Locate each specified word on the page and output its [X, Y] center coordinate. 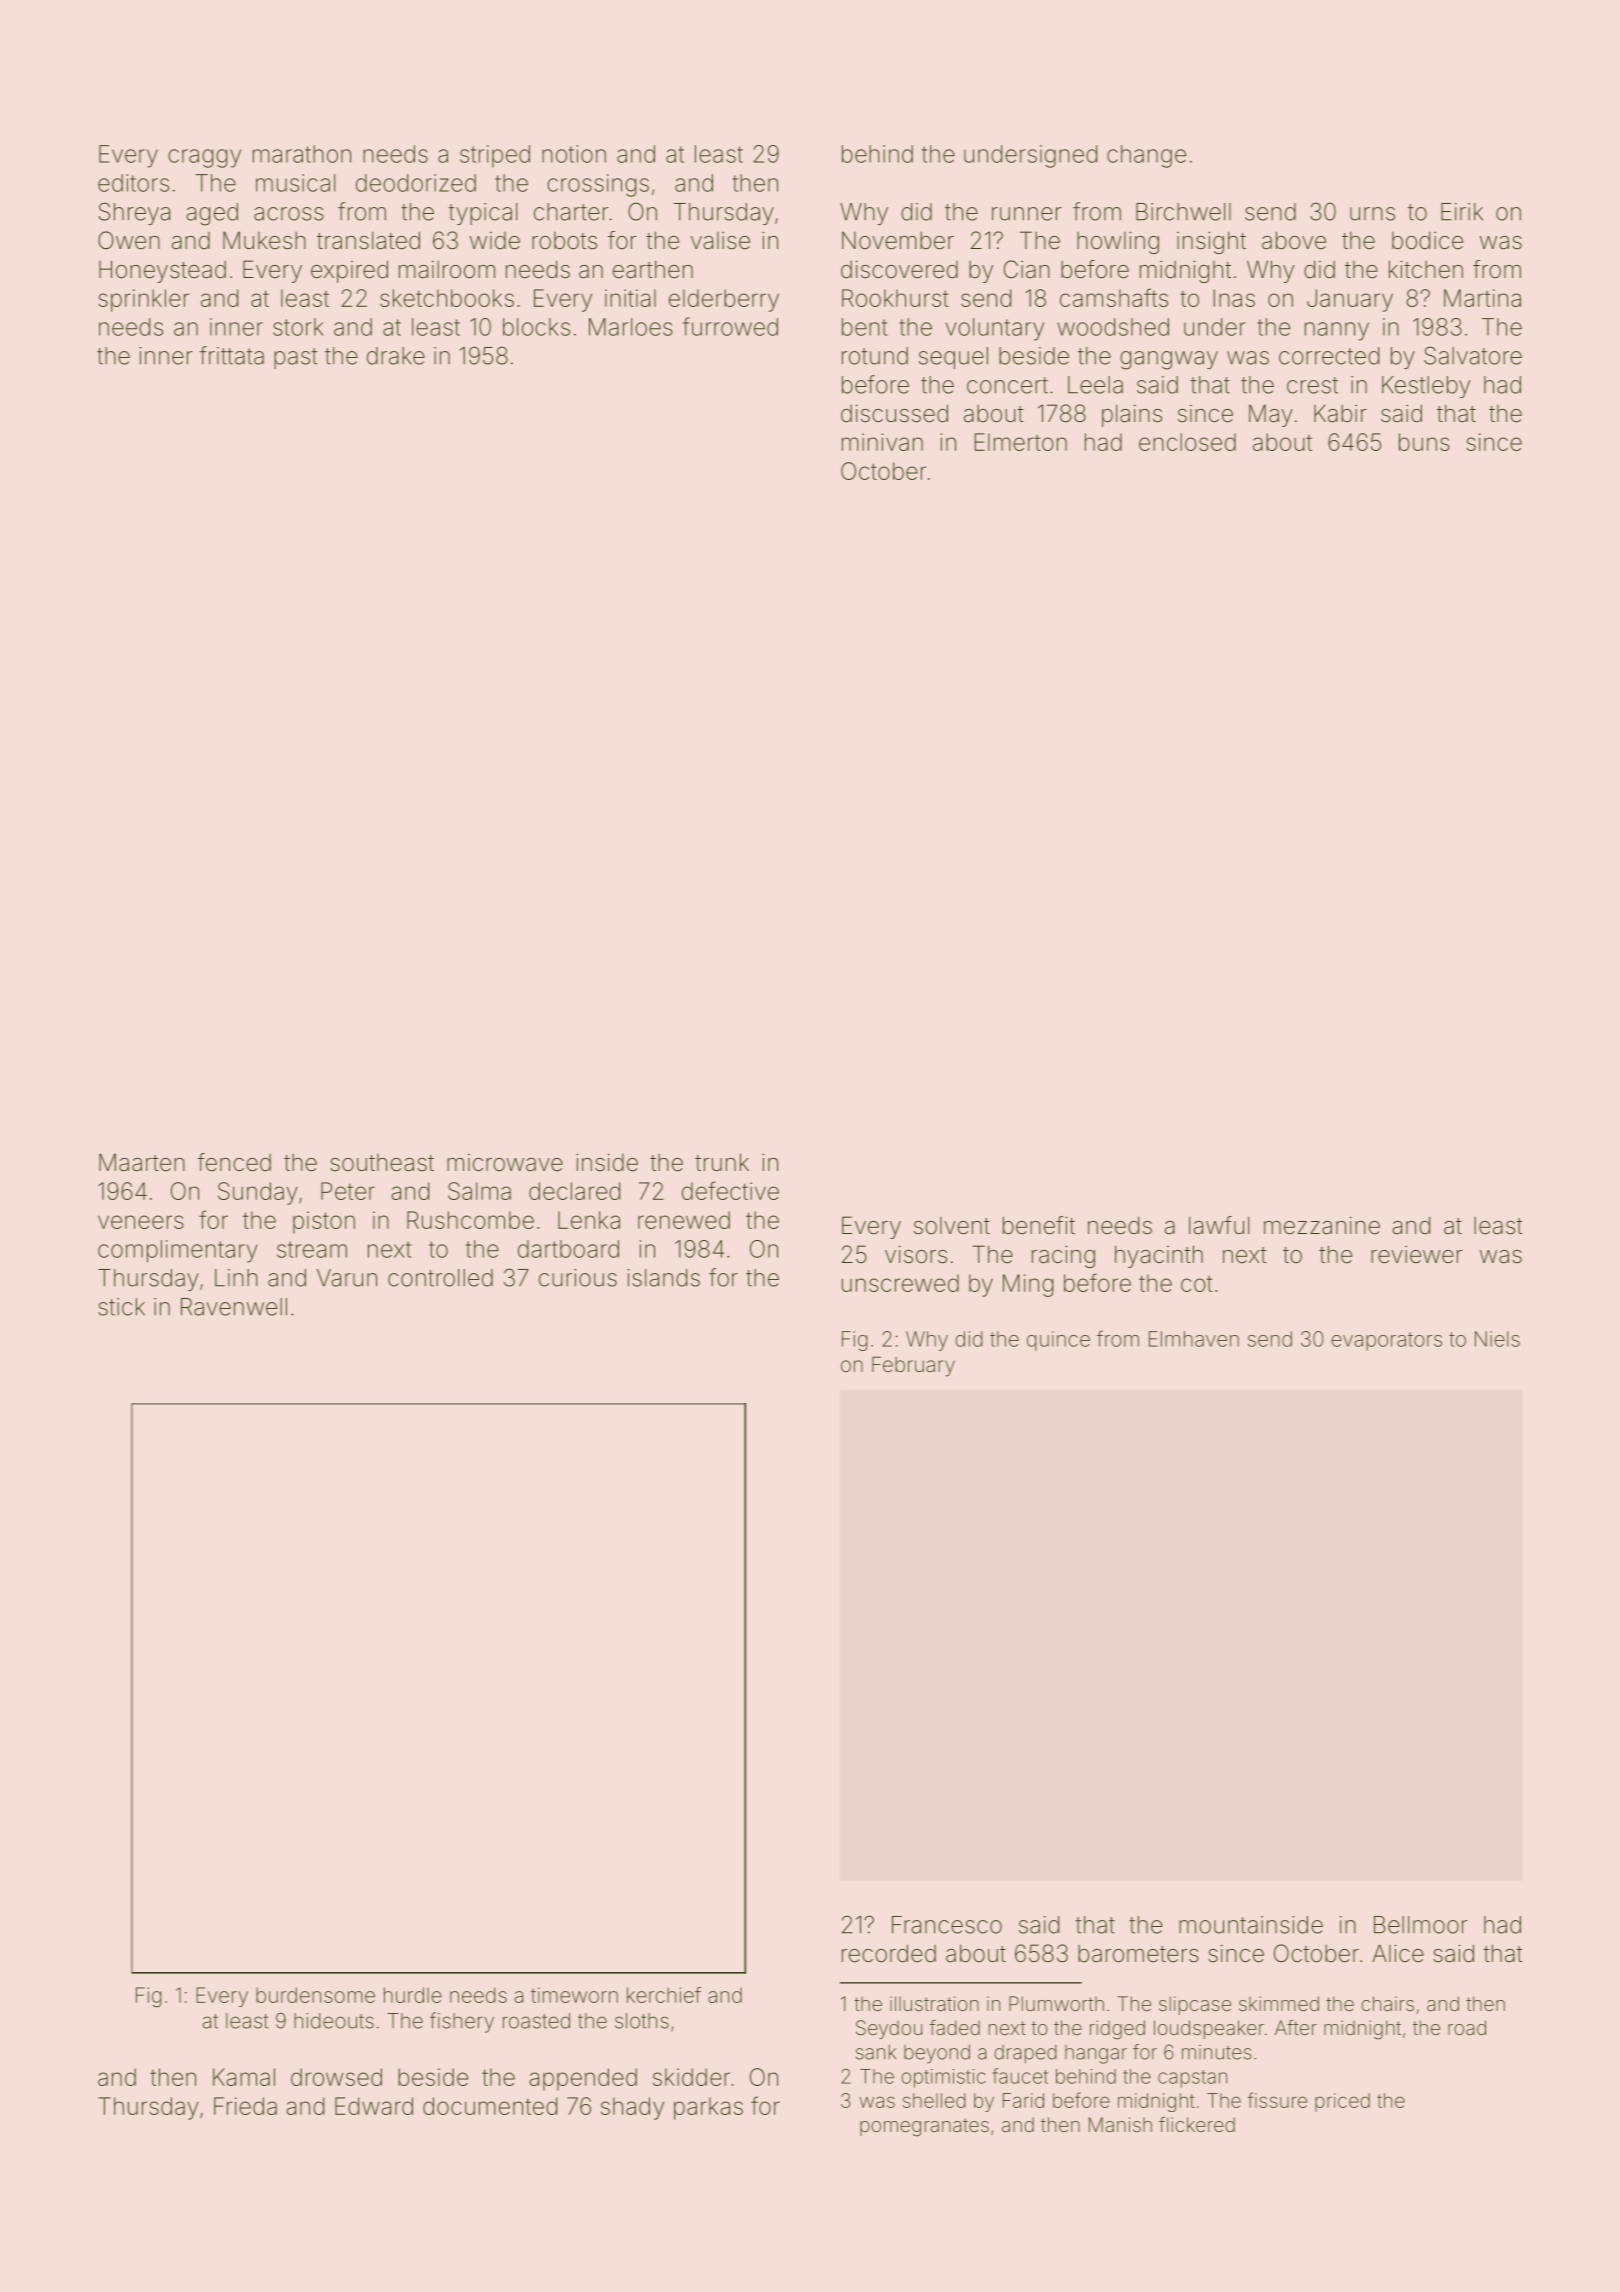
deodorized [416, 183]
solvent [952, 1226]
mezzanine [1322, 1225]
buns [1424, 442]
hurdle [413, 1995]
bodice [1427, 240]
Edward [374, 2106]
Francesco [947, 1925]
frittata [231, 355]
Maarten [142, 1162]
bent [864, 327]
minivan [882, 442]
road [1467, 2027]
